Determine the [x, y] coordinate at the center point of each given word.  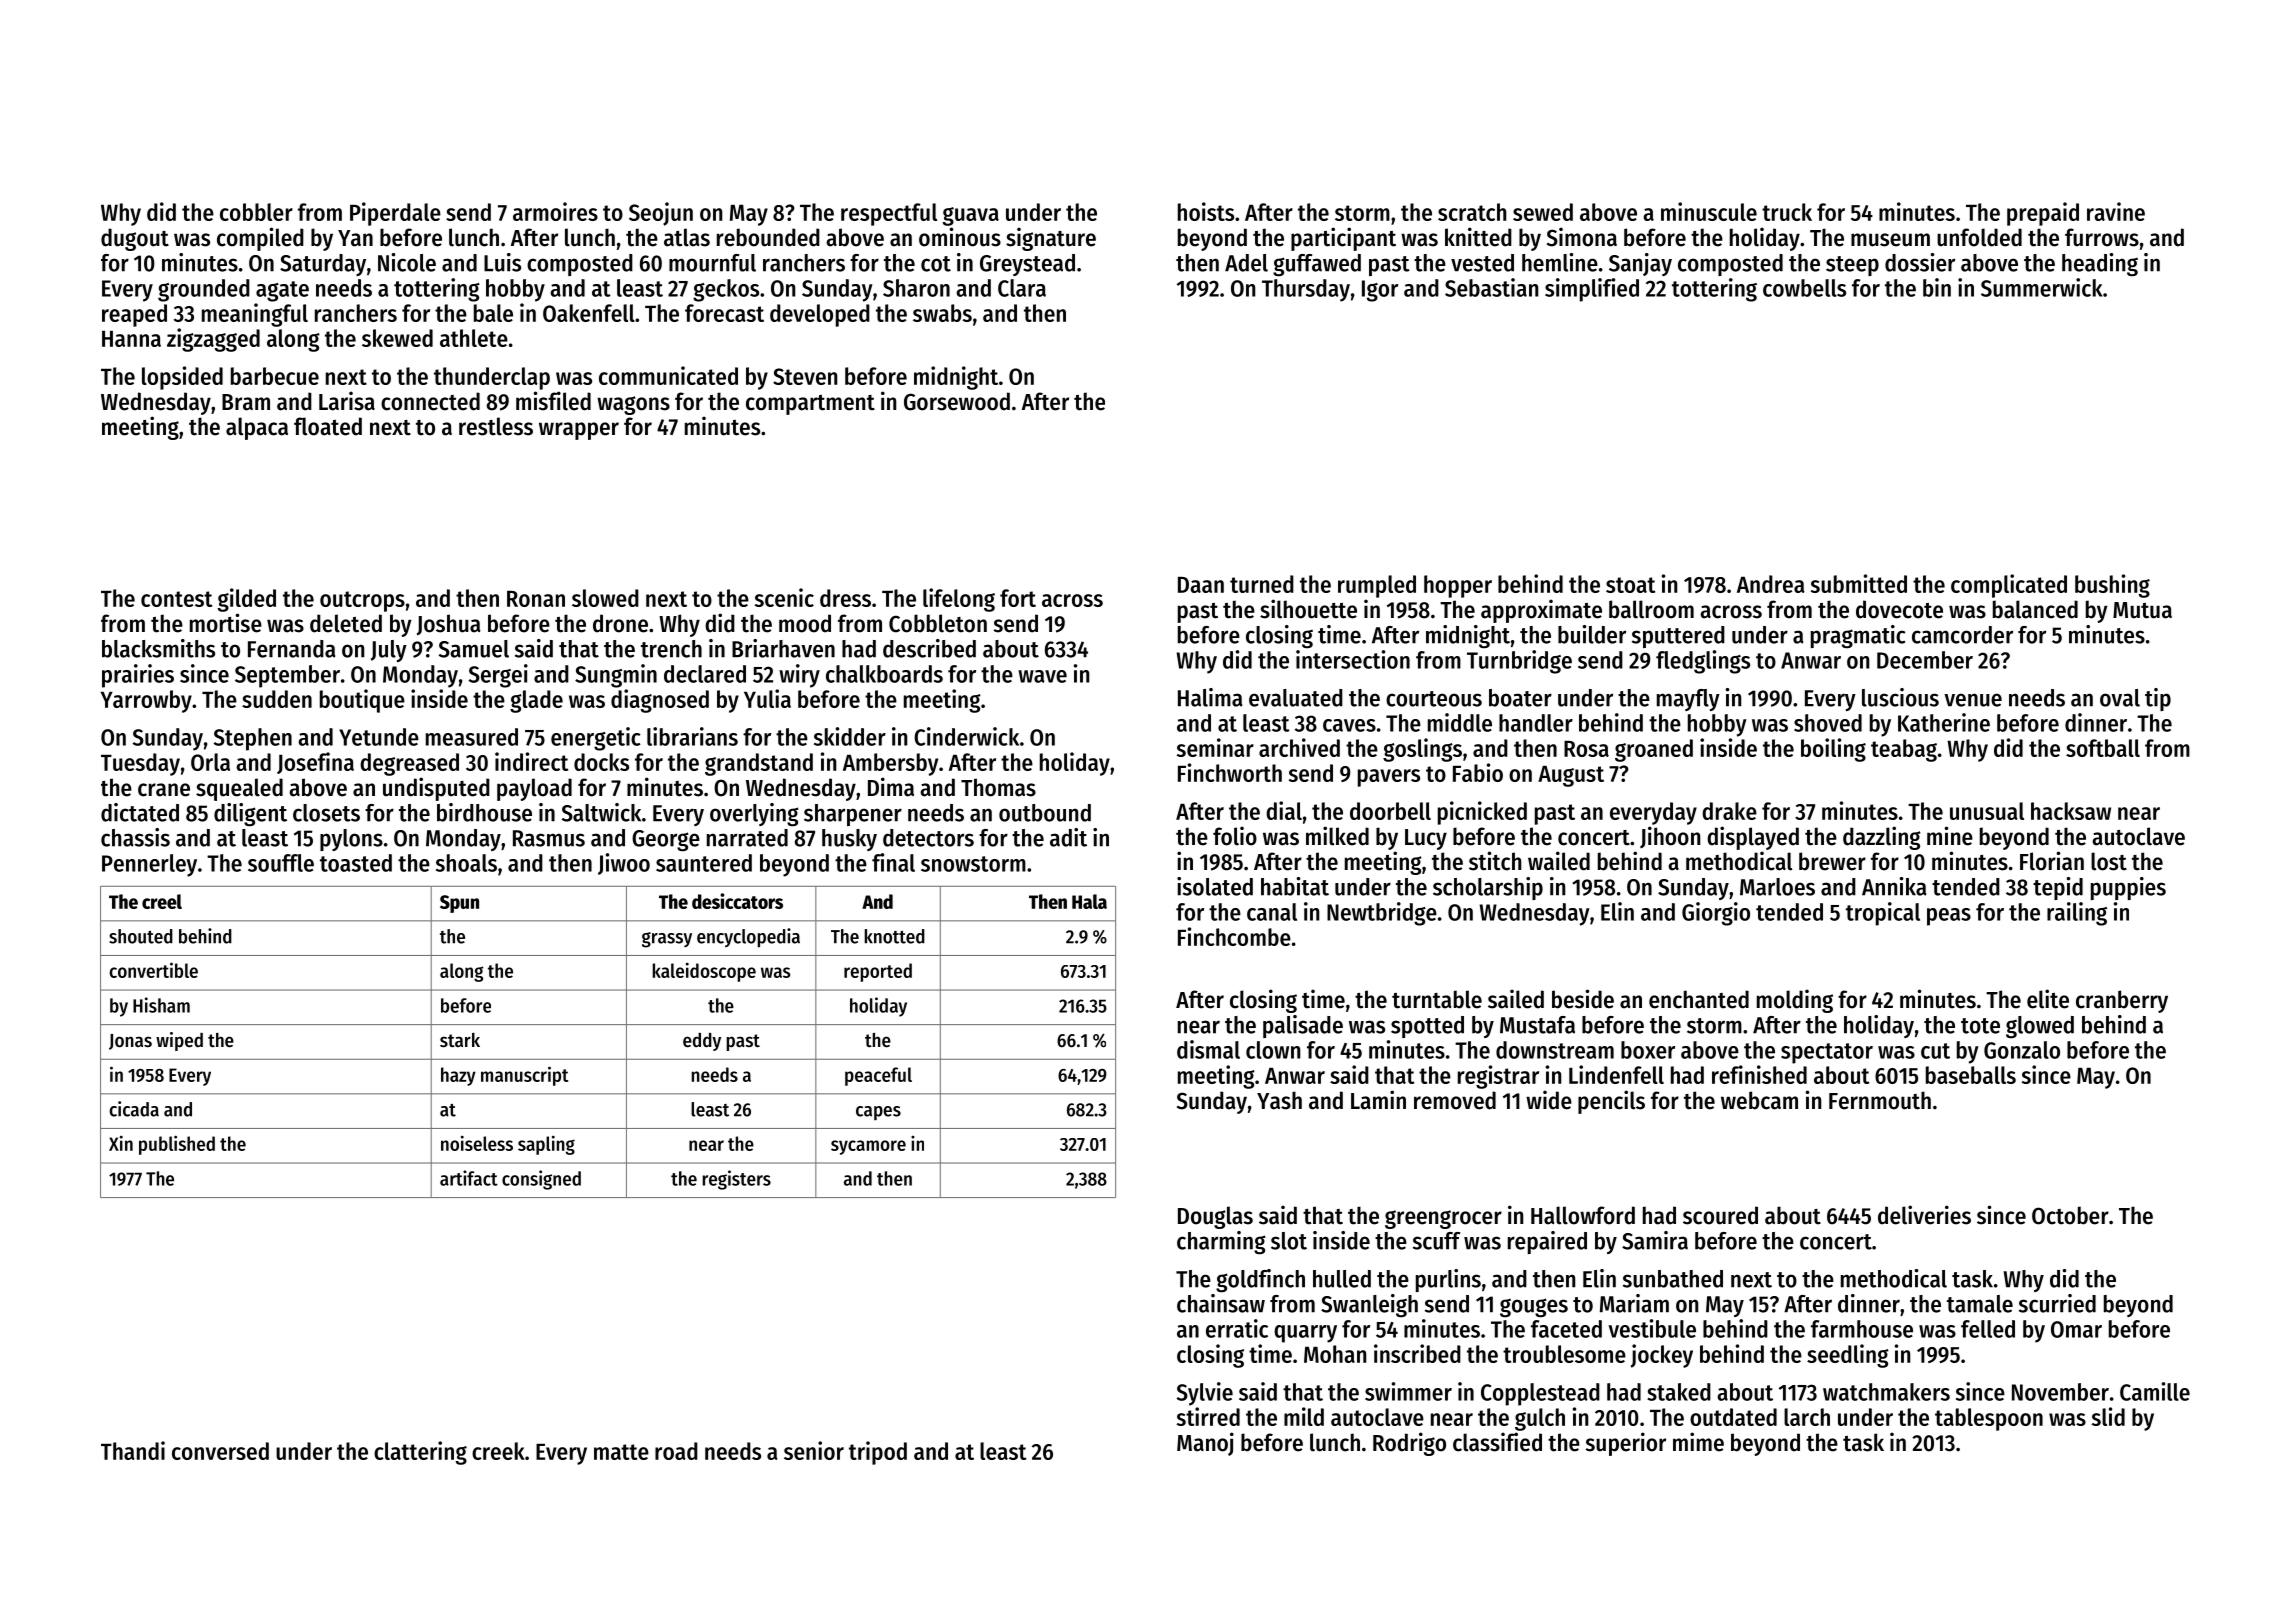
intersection [1353, 659]
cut [1935, 1051]
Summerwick [2042, 287]
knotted [894, 936]
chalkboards [884, 674]
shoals [466, 863]
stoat [1630, 585]
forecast [724, 313]
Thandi [133, 1450]
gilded [247, 600]
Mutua [2142, 610]
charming [1221, 1243]
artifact [469, 1178]
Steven [805, 376]
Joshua [449, 625]
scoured [1720, 1215]
